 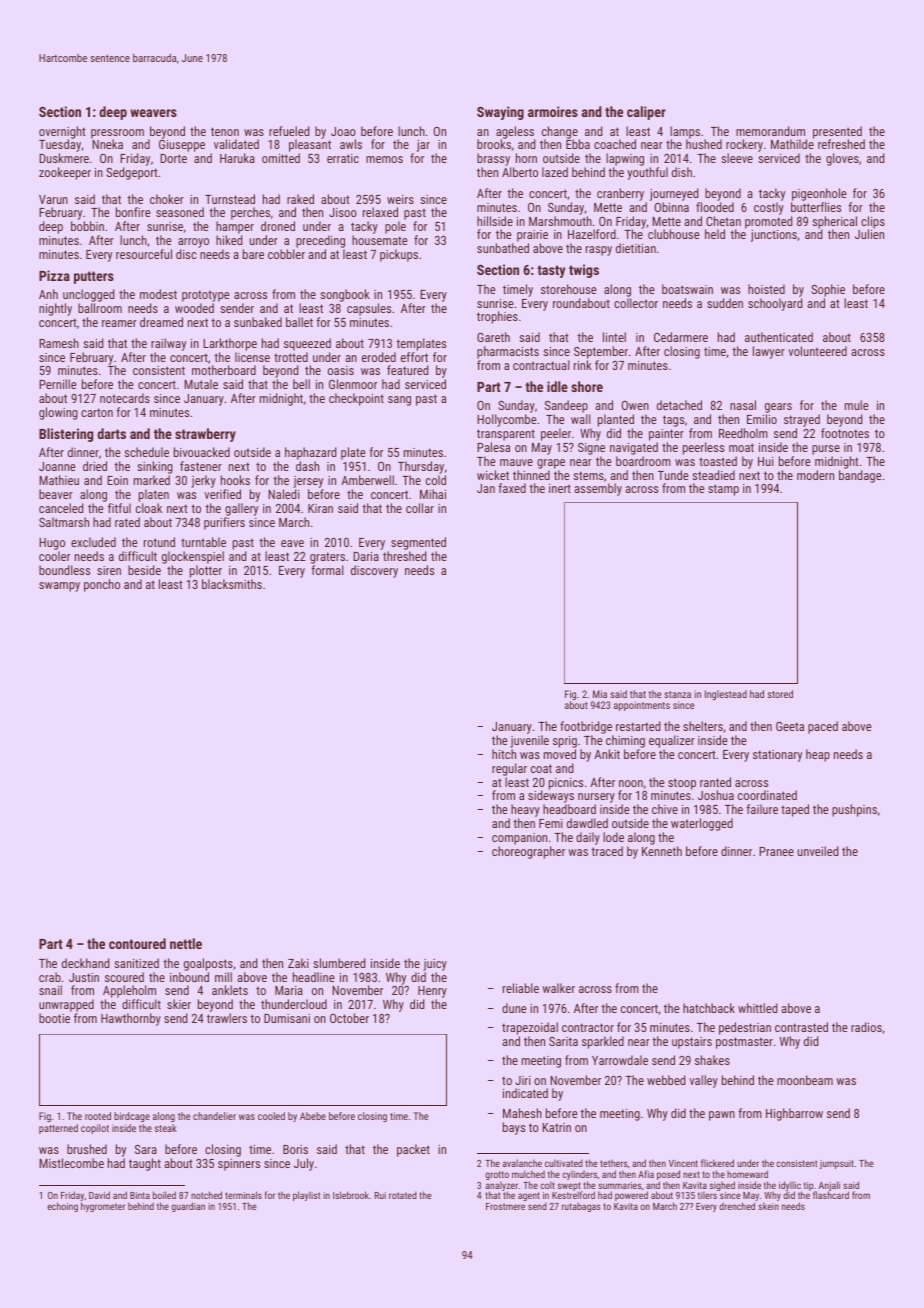 I want to click on stanza, so click(x=677, y=694).
